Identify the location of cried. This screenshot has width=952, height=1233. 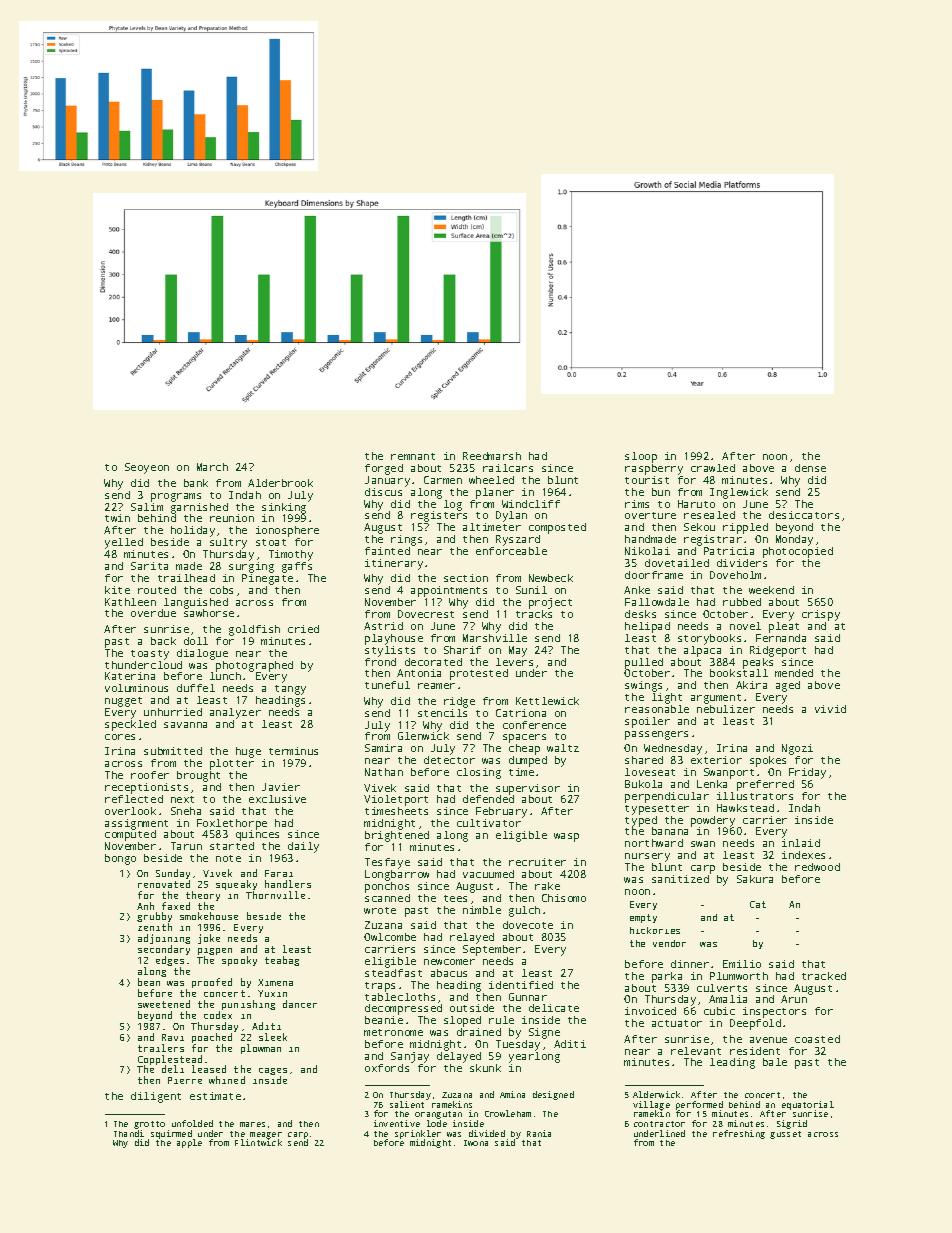
(303, 629).
